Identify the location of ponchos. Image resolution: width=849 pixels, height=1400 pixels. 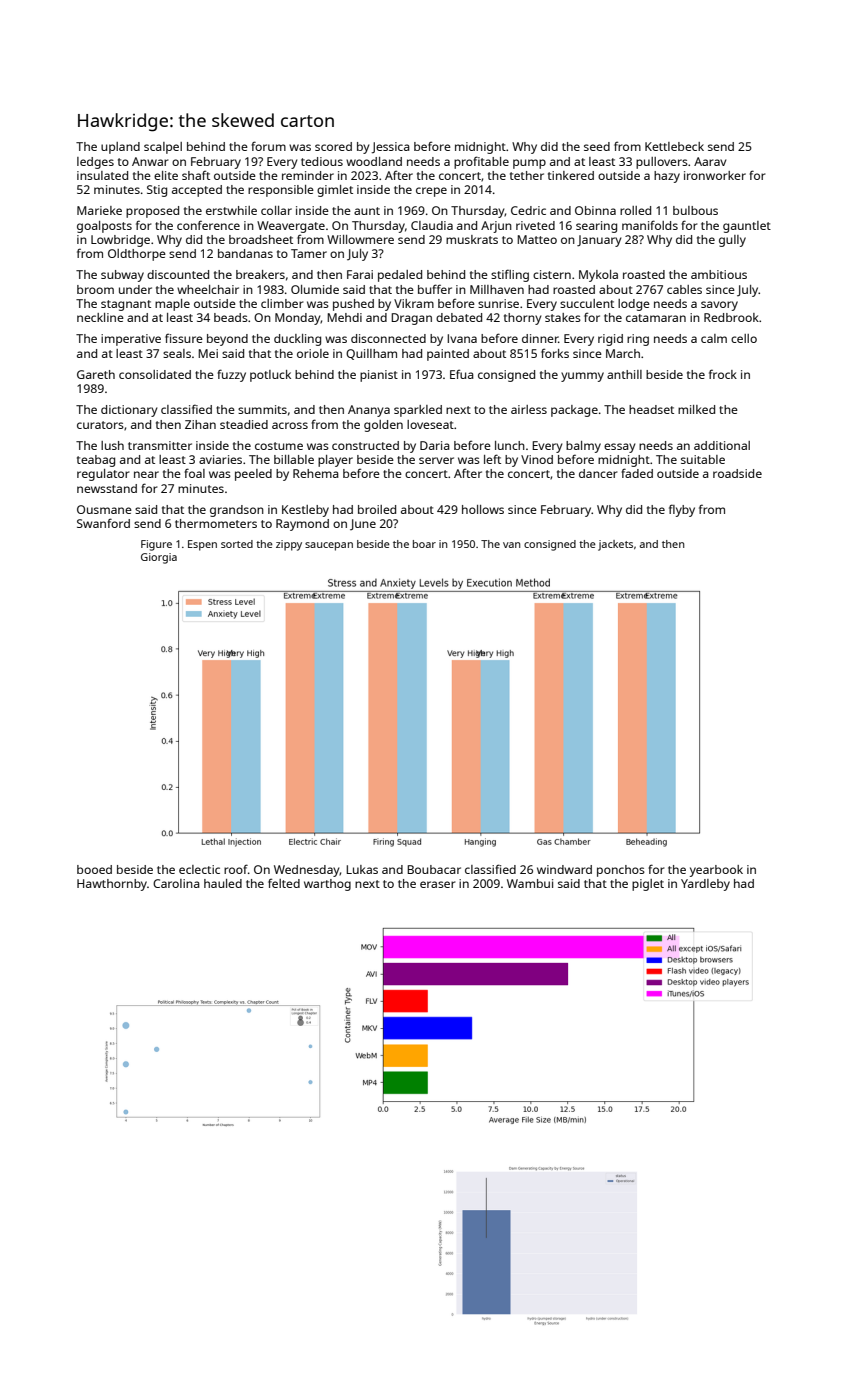
(621, 871).
